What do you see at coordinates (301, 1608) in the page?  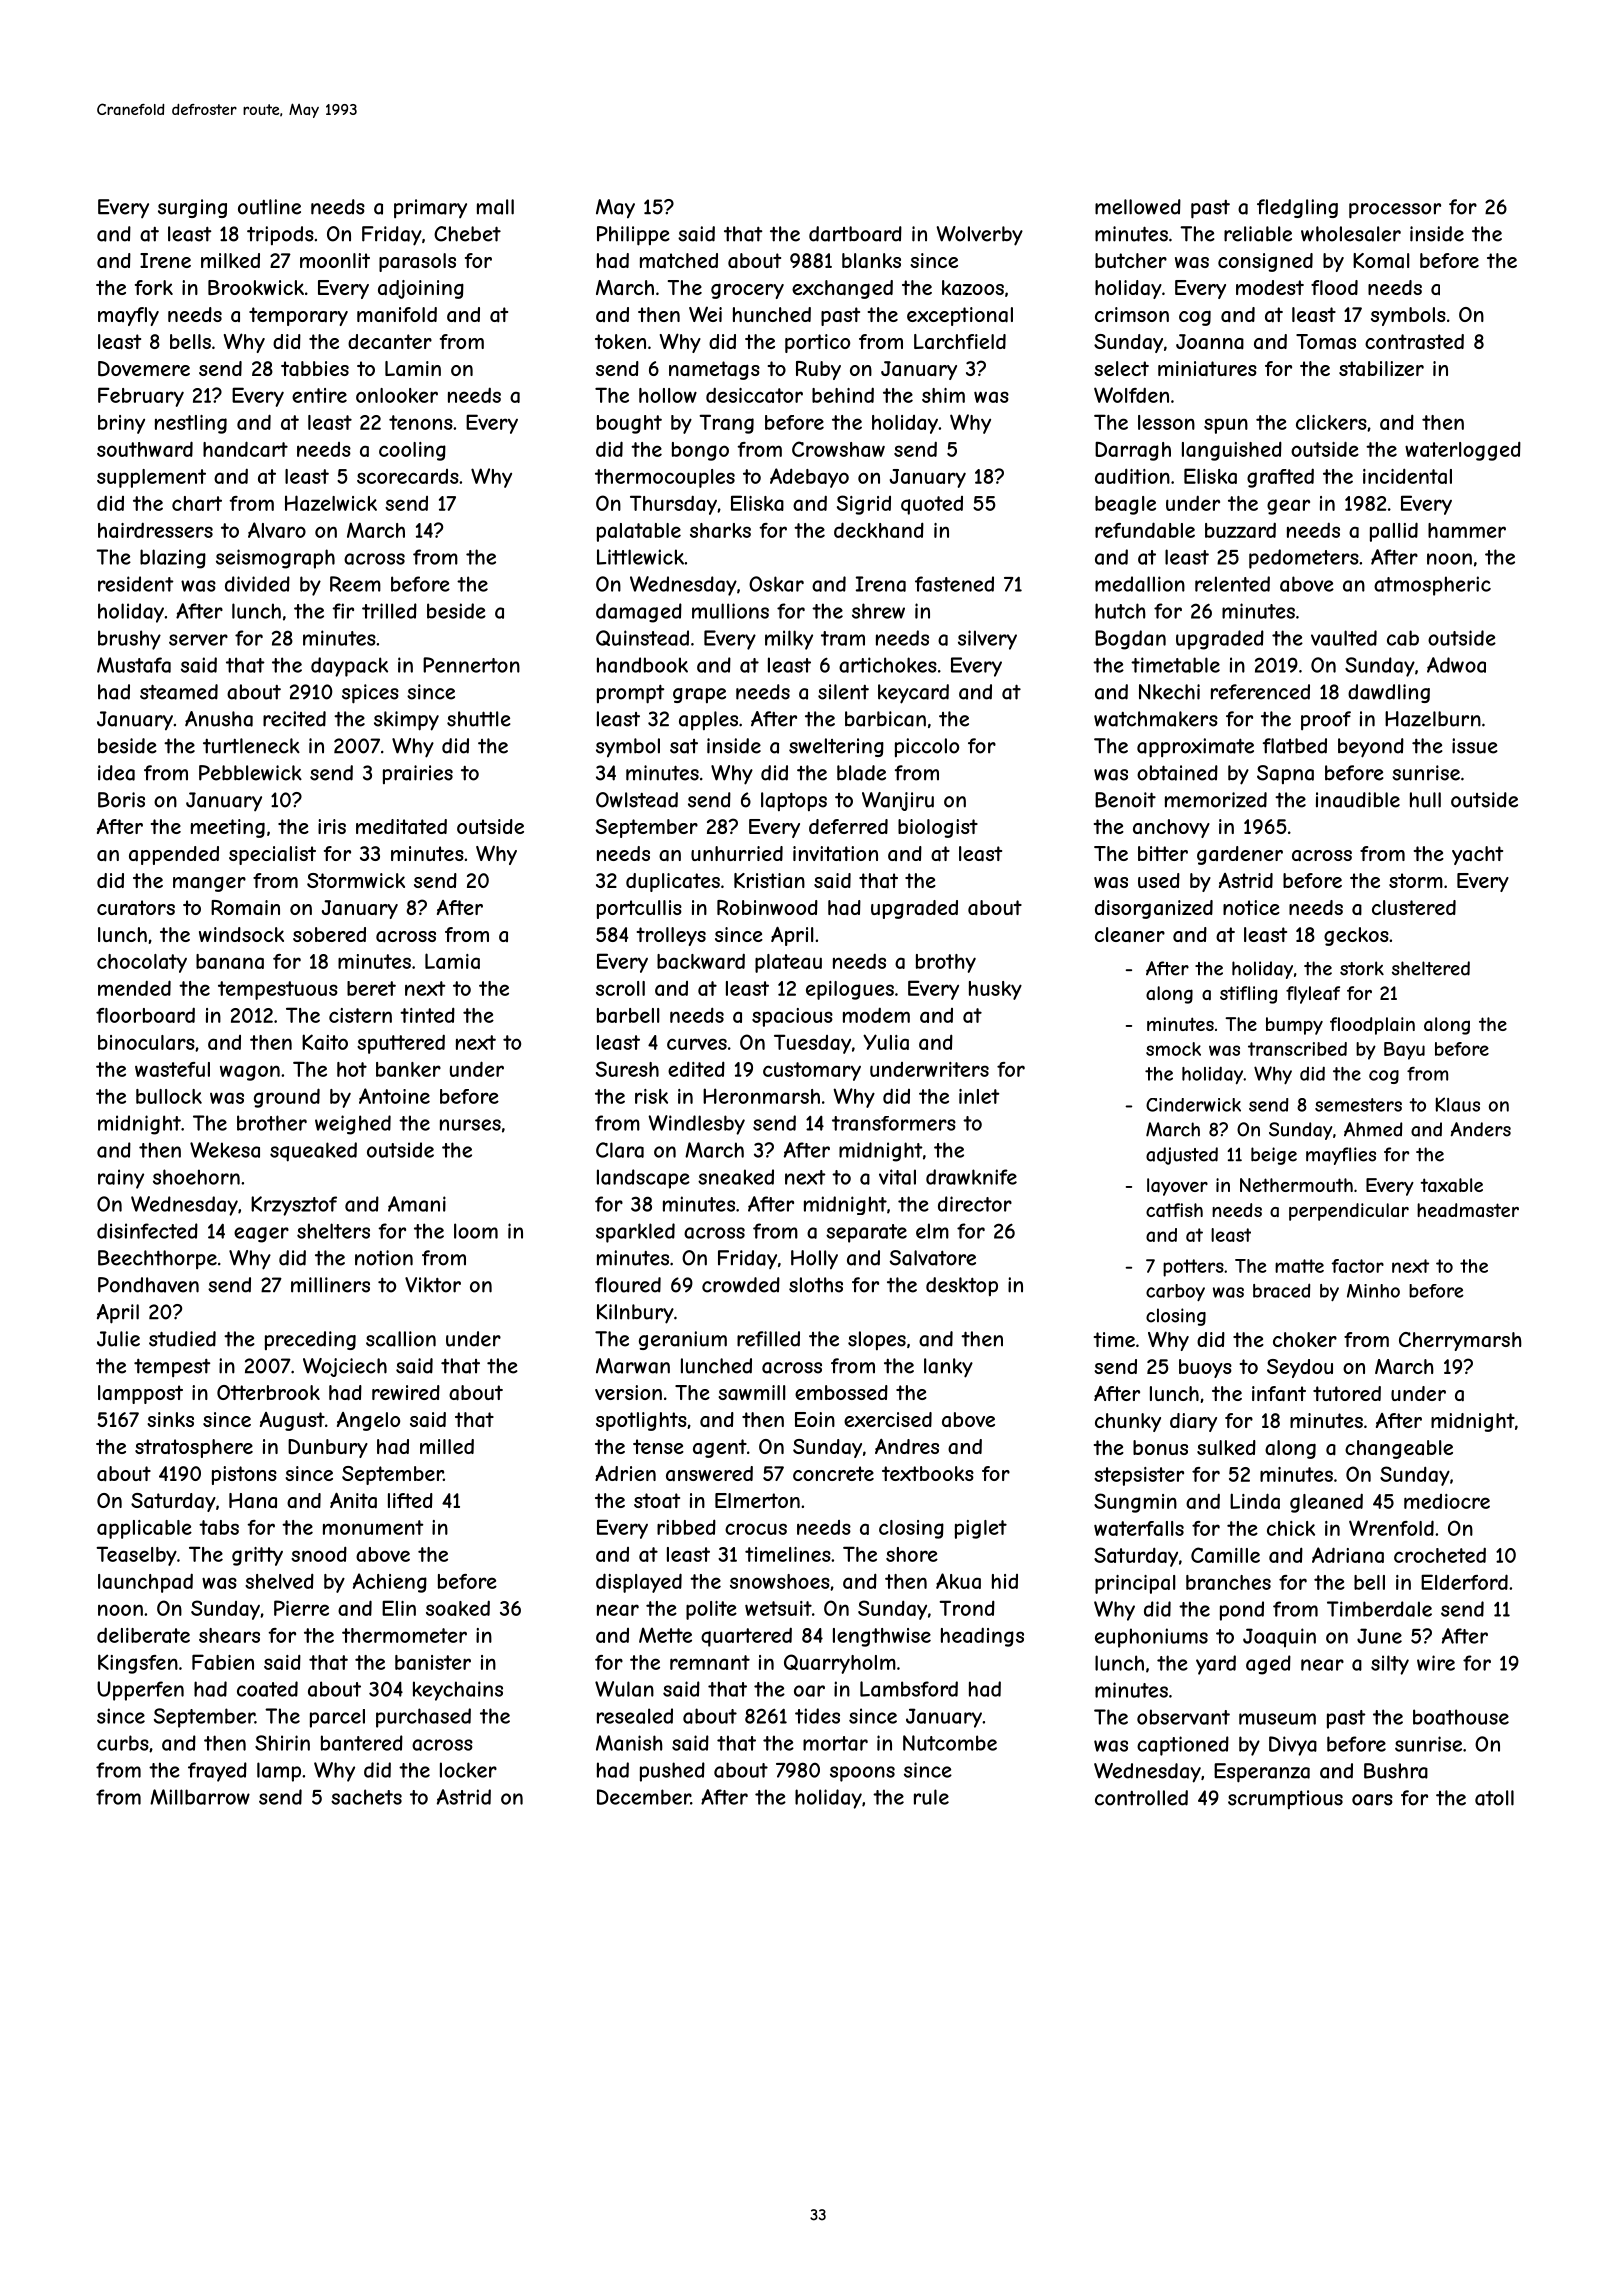 I see `Pierre` at bounding box center [301, 1608].
